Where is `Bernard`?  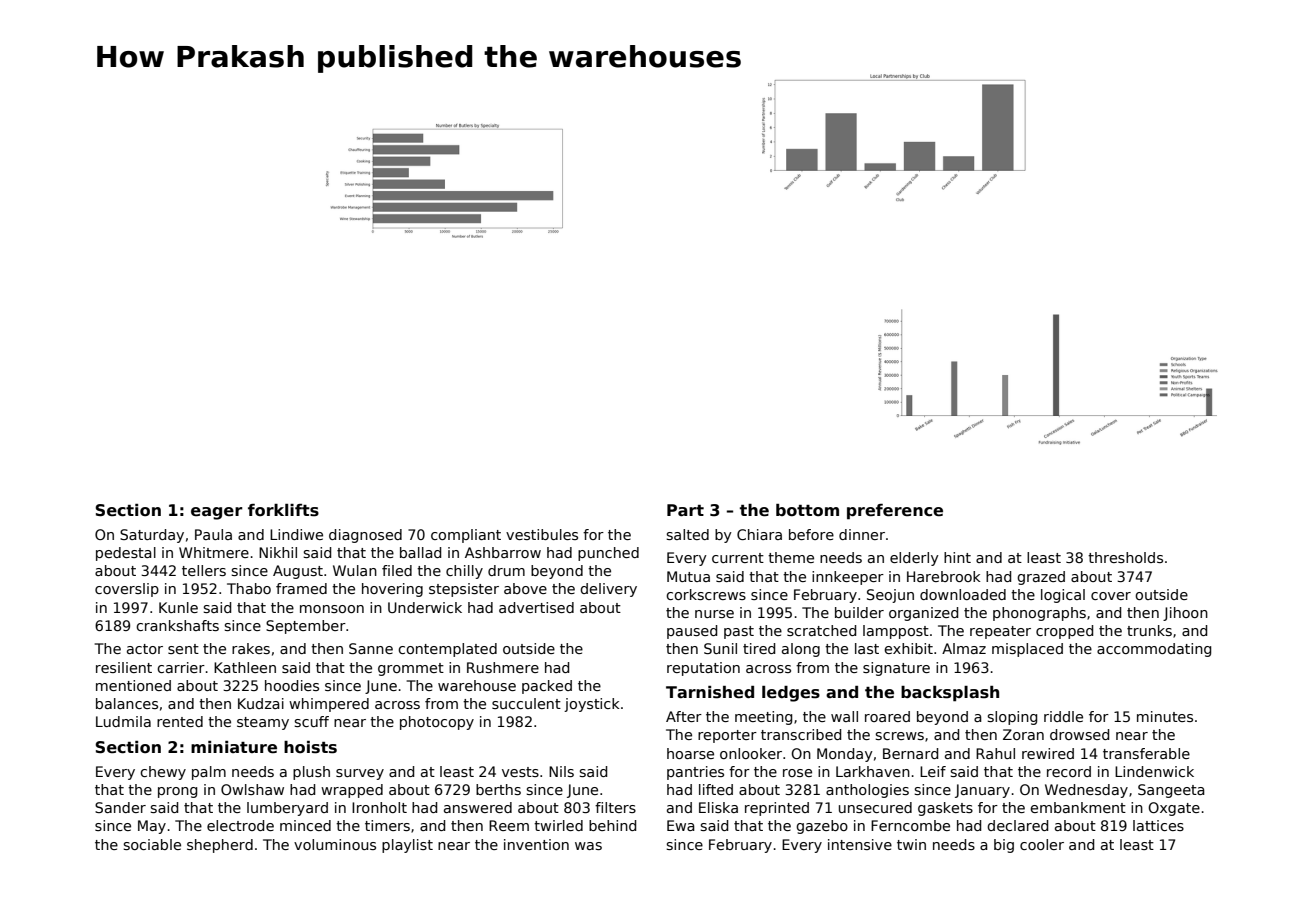
Bernard is located at coordinates (910, 753).
